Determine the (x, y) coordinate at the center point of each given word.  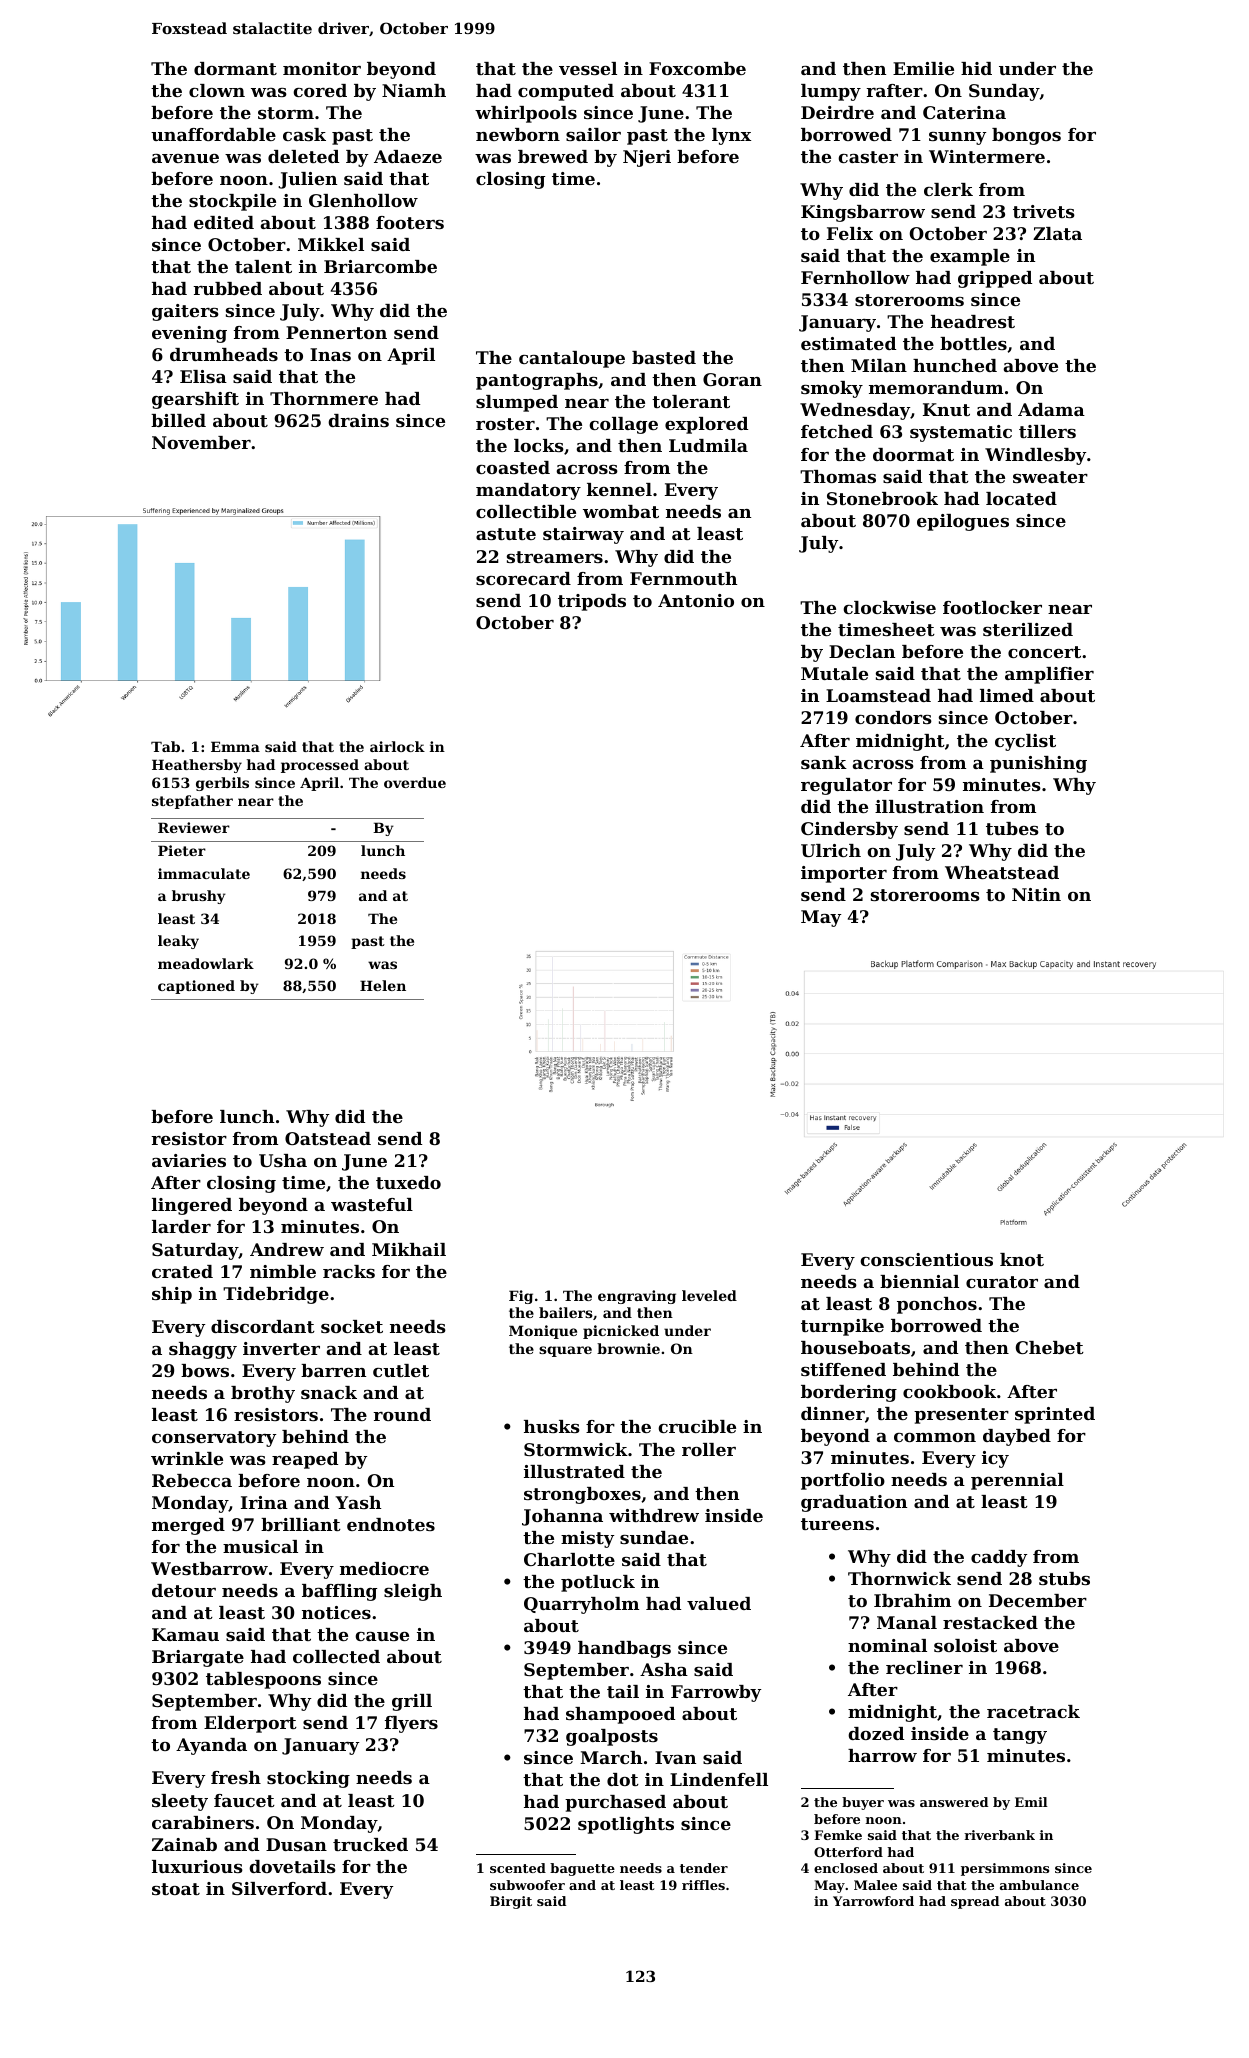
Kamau (185, 1634)
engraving (637, 1297)
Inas (330, 354)
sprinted (1055, 1415)
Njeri (647, 158)
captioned (196, 987)
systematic (961, 433)
